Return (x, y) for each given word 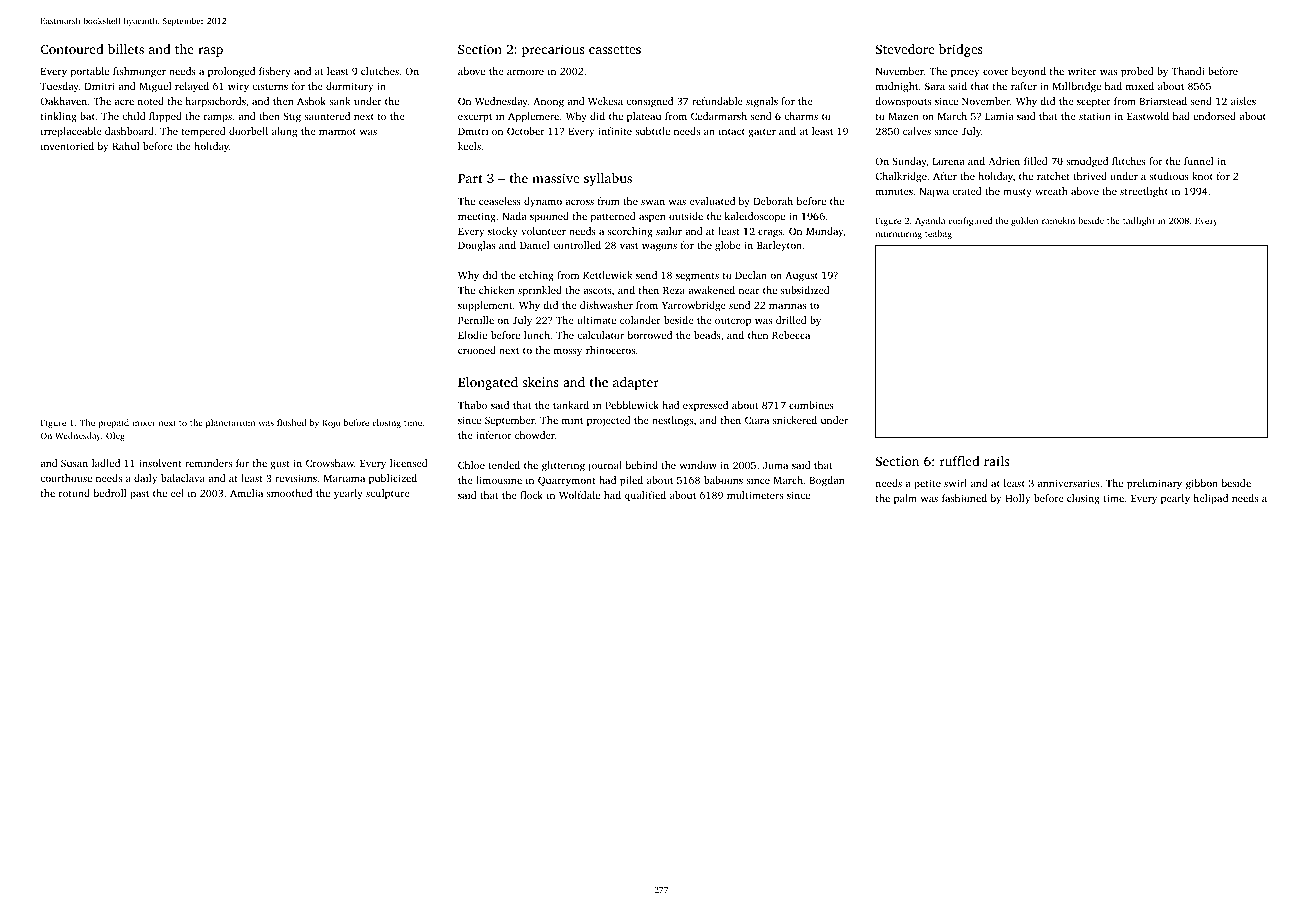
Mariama (344, 478)
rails (996, 461)
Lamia (999, 116)
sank (340, 101)
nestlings (672, 421)
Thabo (472, 405)
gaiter (762, 132)
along (284, 132)
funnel (1199, 161)
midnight (897, 87)
